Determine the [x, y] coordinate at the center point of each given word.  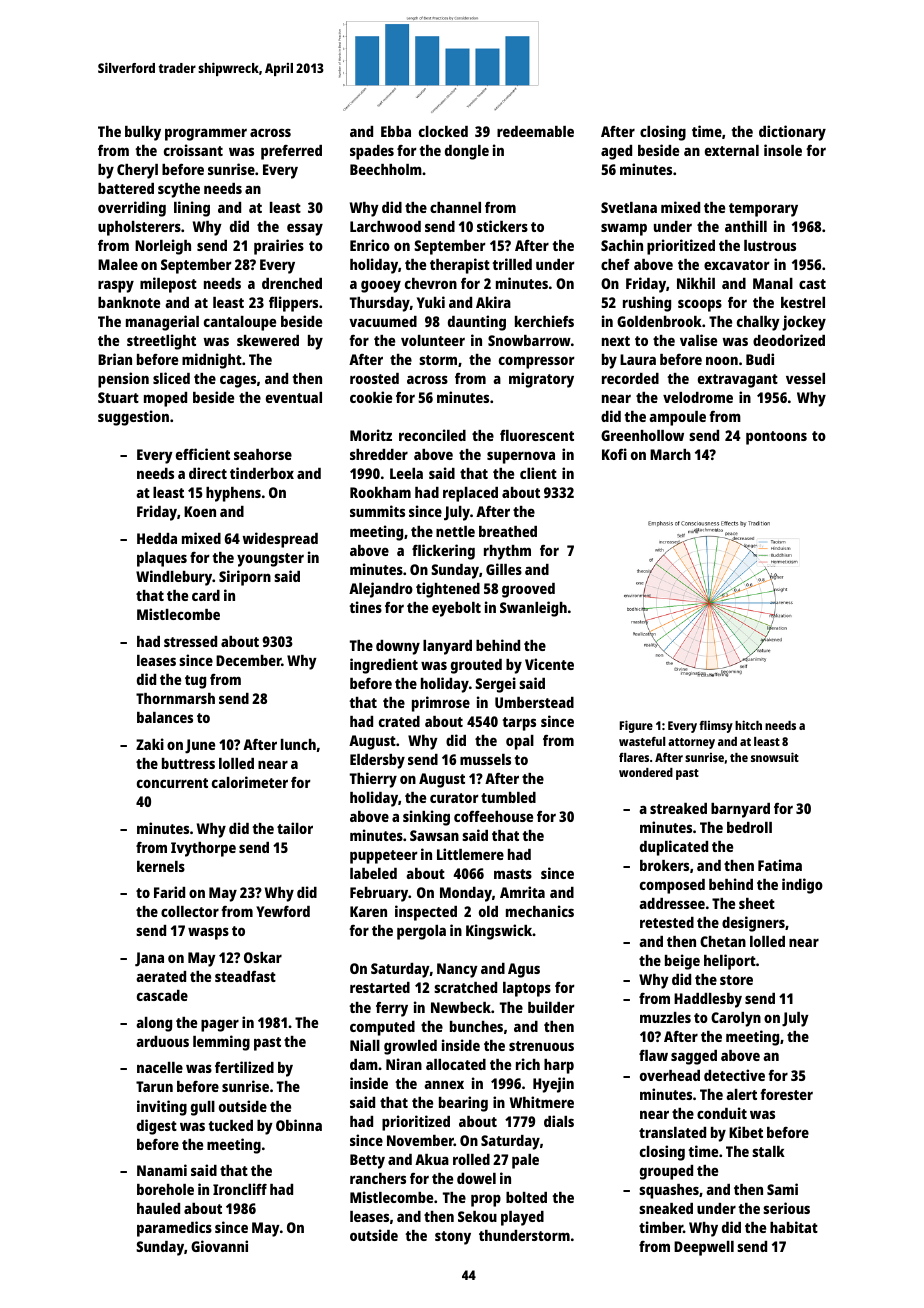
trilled [512, 264]
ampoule [677, 418]
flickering [443, 552]
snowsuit [775, 757]
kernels [161, 866]
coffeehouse [493, 816]
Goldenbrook [659, 321]
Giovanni [219, 1246]
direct [208, 473]
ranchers [378, 1178]
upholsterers [139, 228]
